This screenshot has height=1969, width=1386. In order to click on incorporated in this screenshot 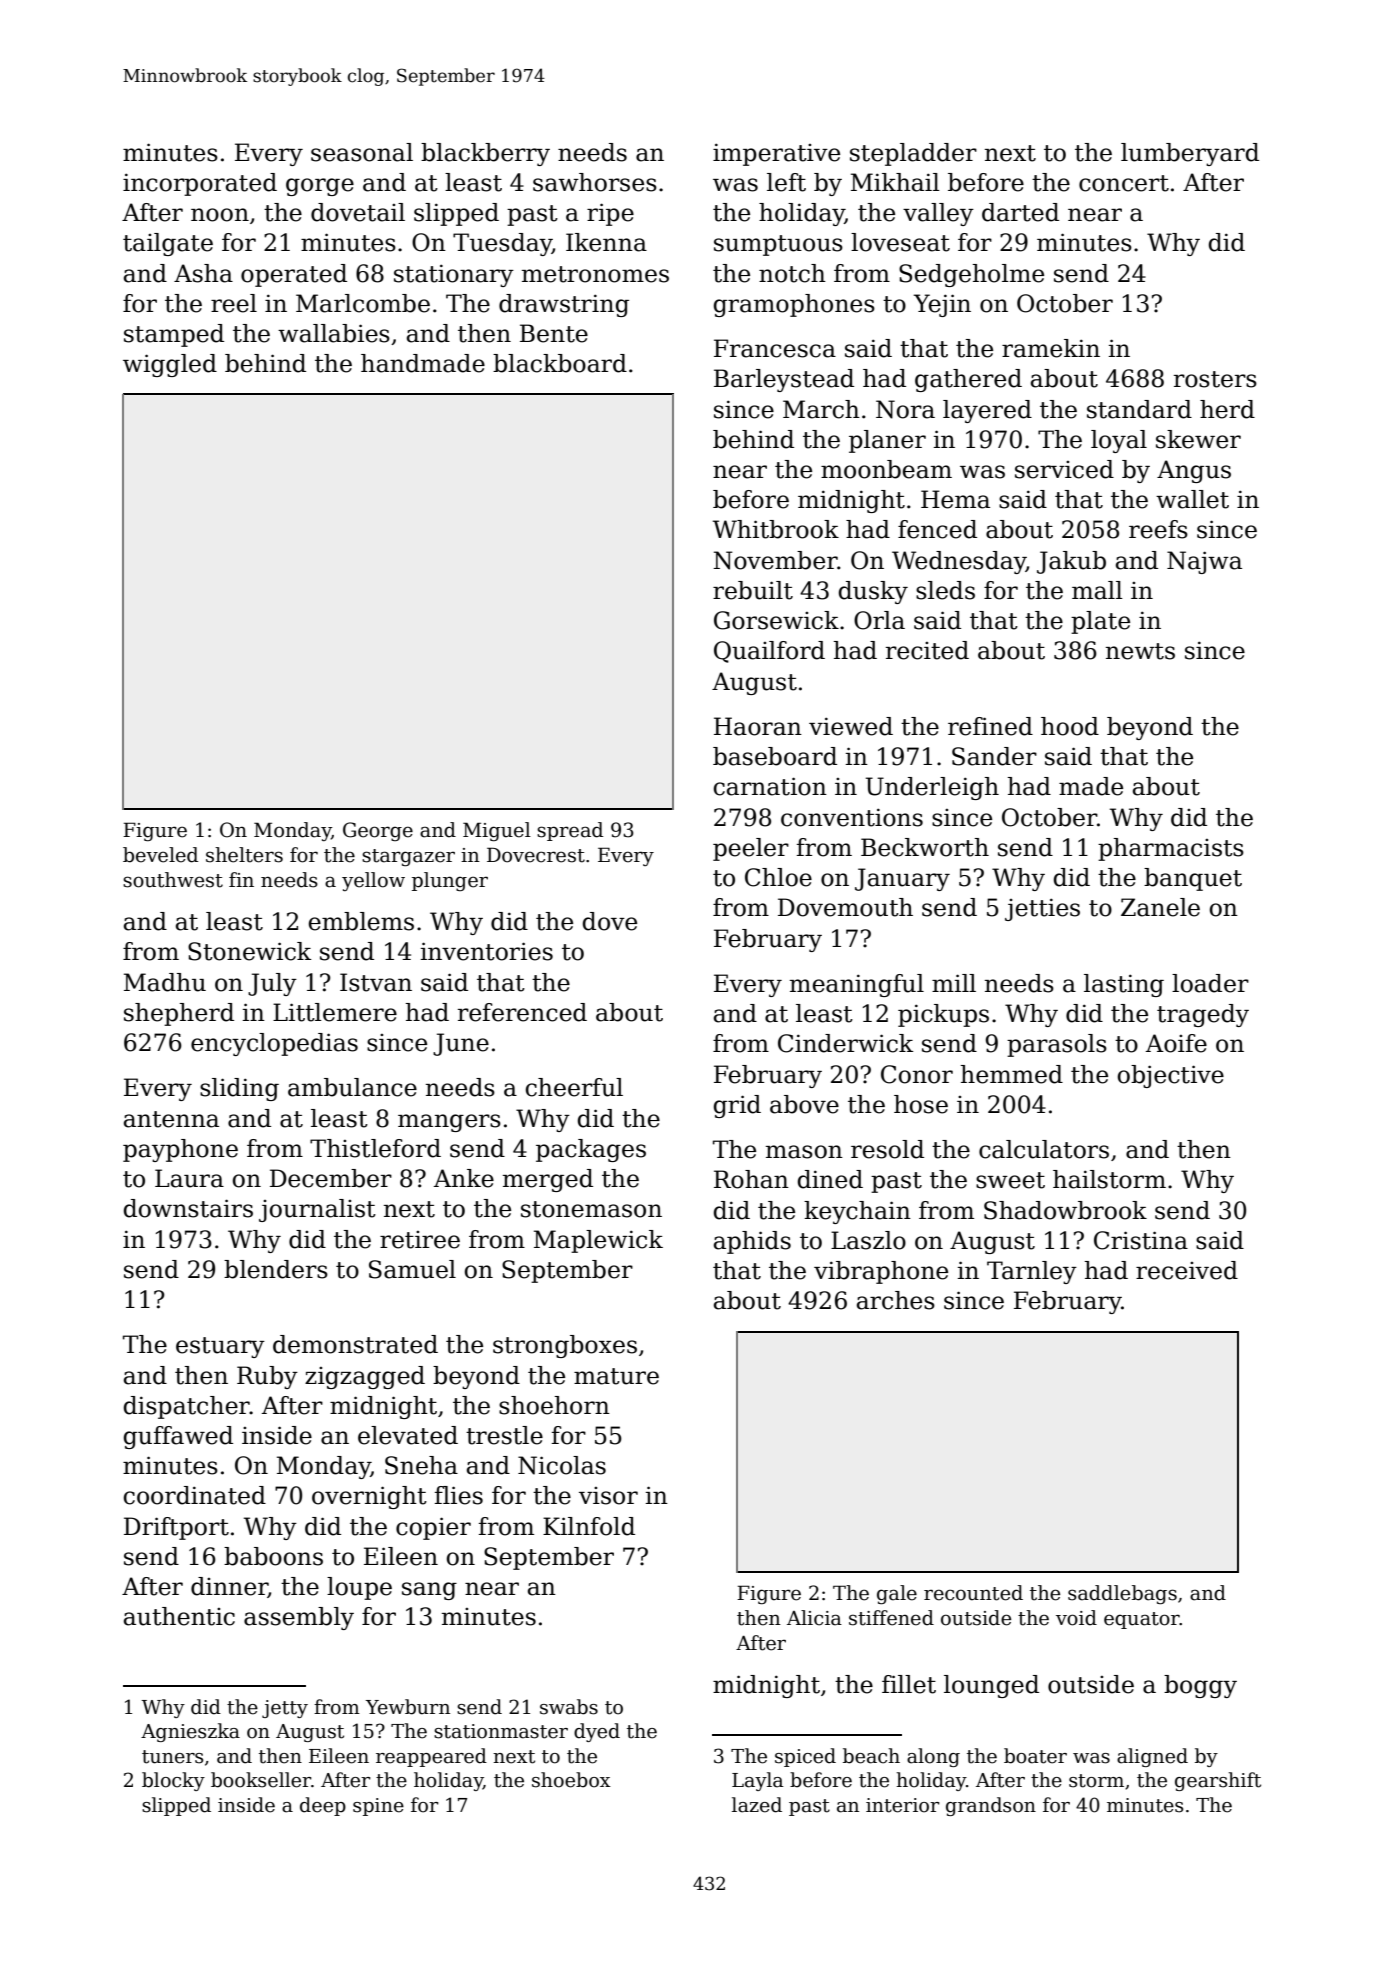, I will do `click(200, 184)`.
